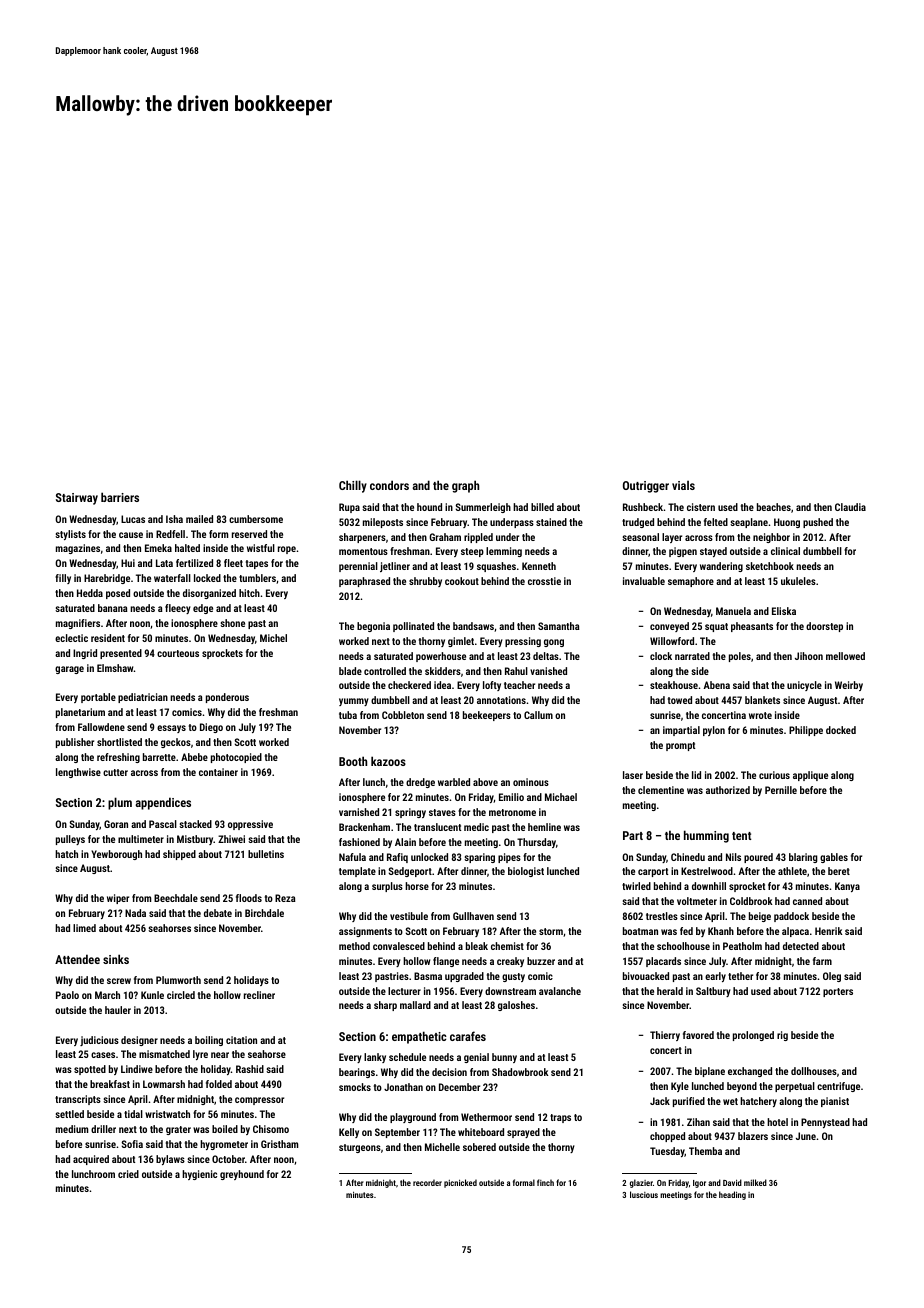 The height and width of the image is (1308, 924). What do you see at coordinates (353, 486) in the image?
I see `Chilly` at bounding box center [353, 486].
